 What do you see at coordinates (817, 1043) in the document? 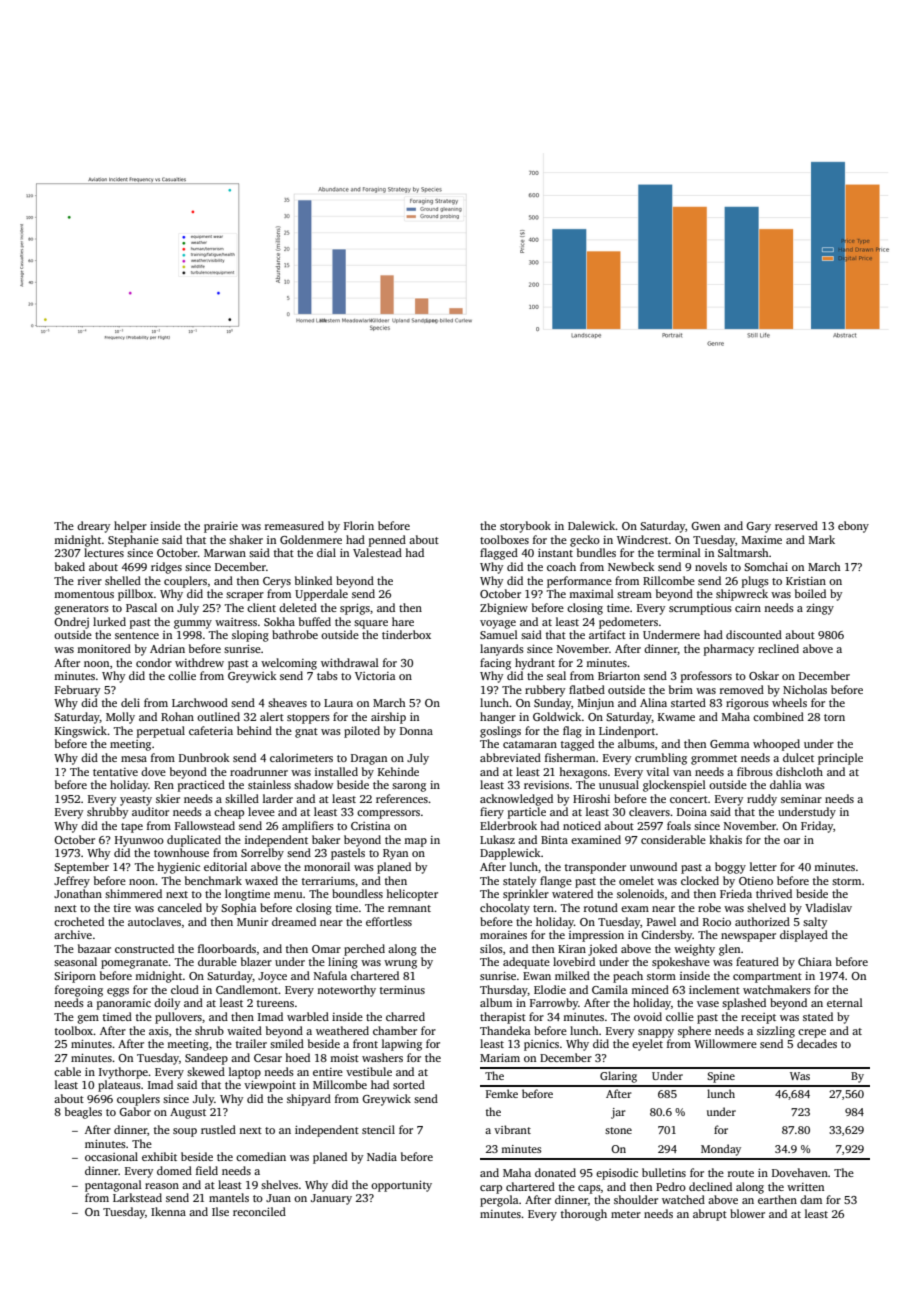
I see `decades` at bounding box center [817, 1043].
